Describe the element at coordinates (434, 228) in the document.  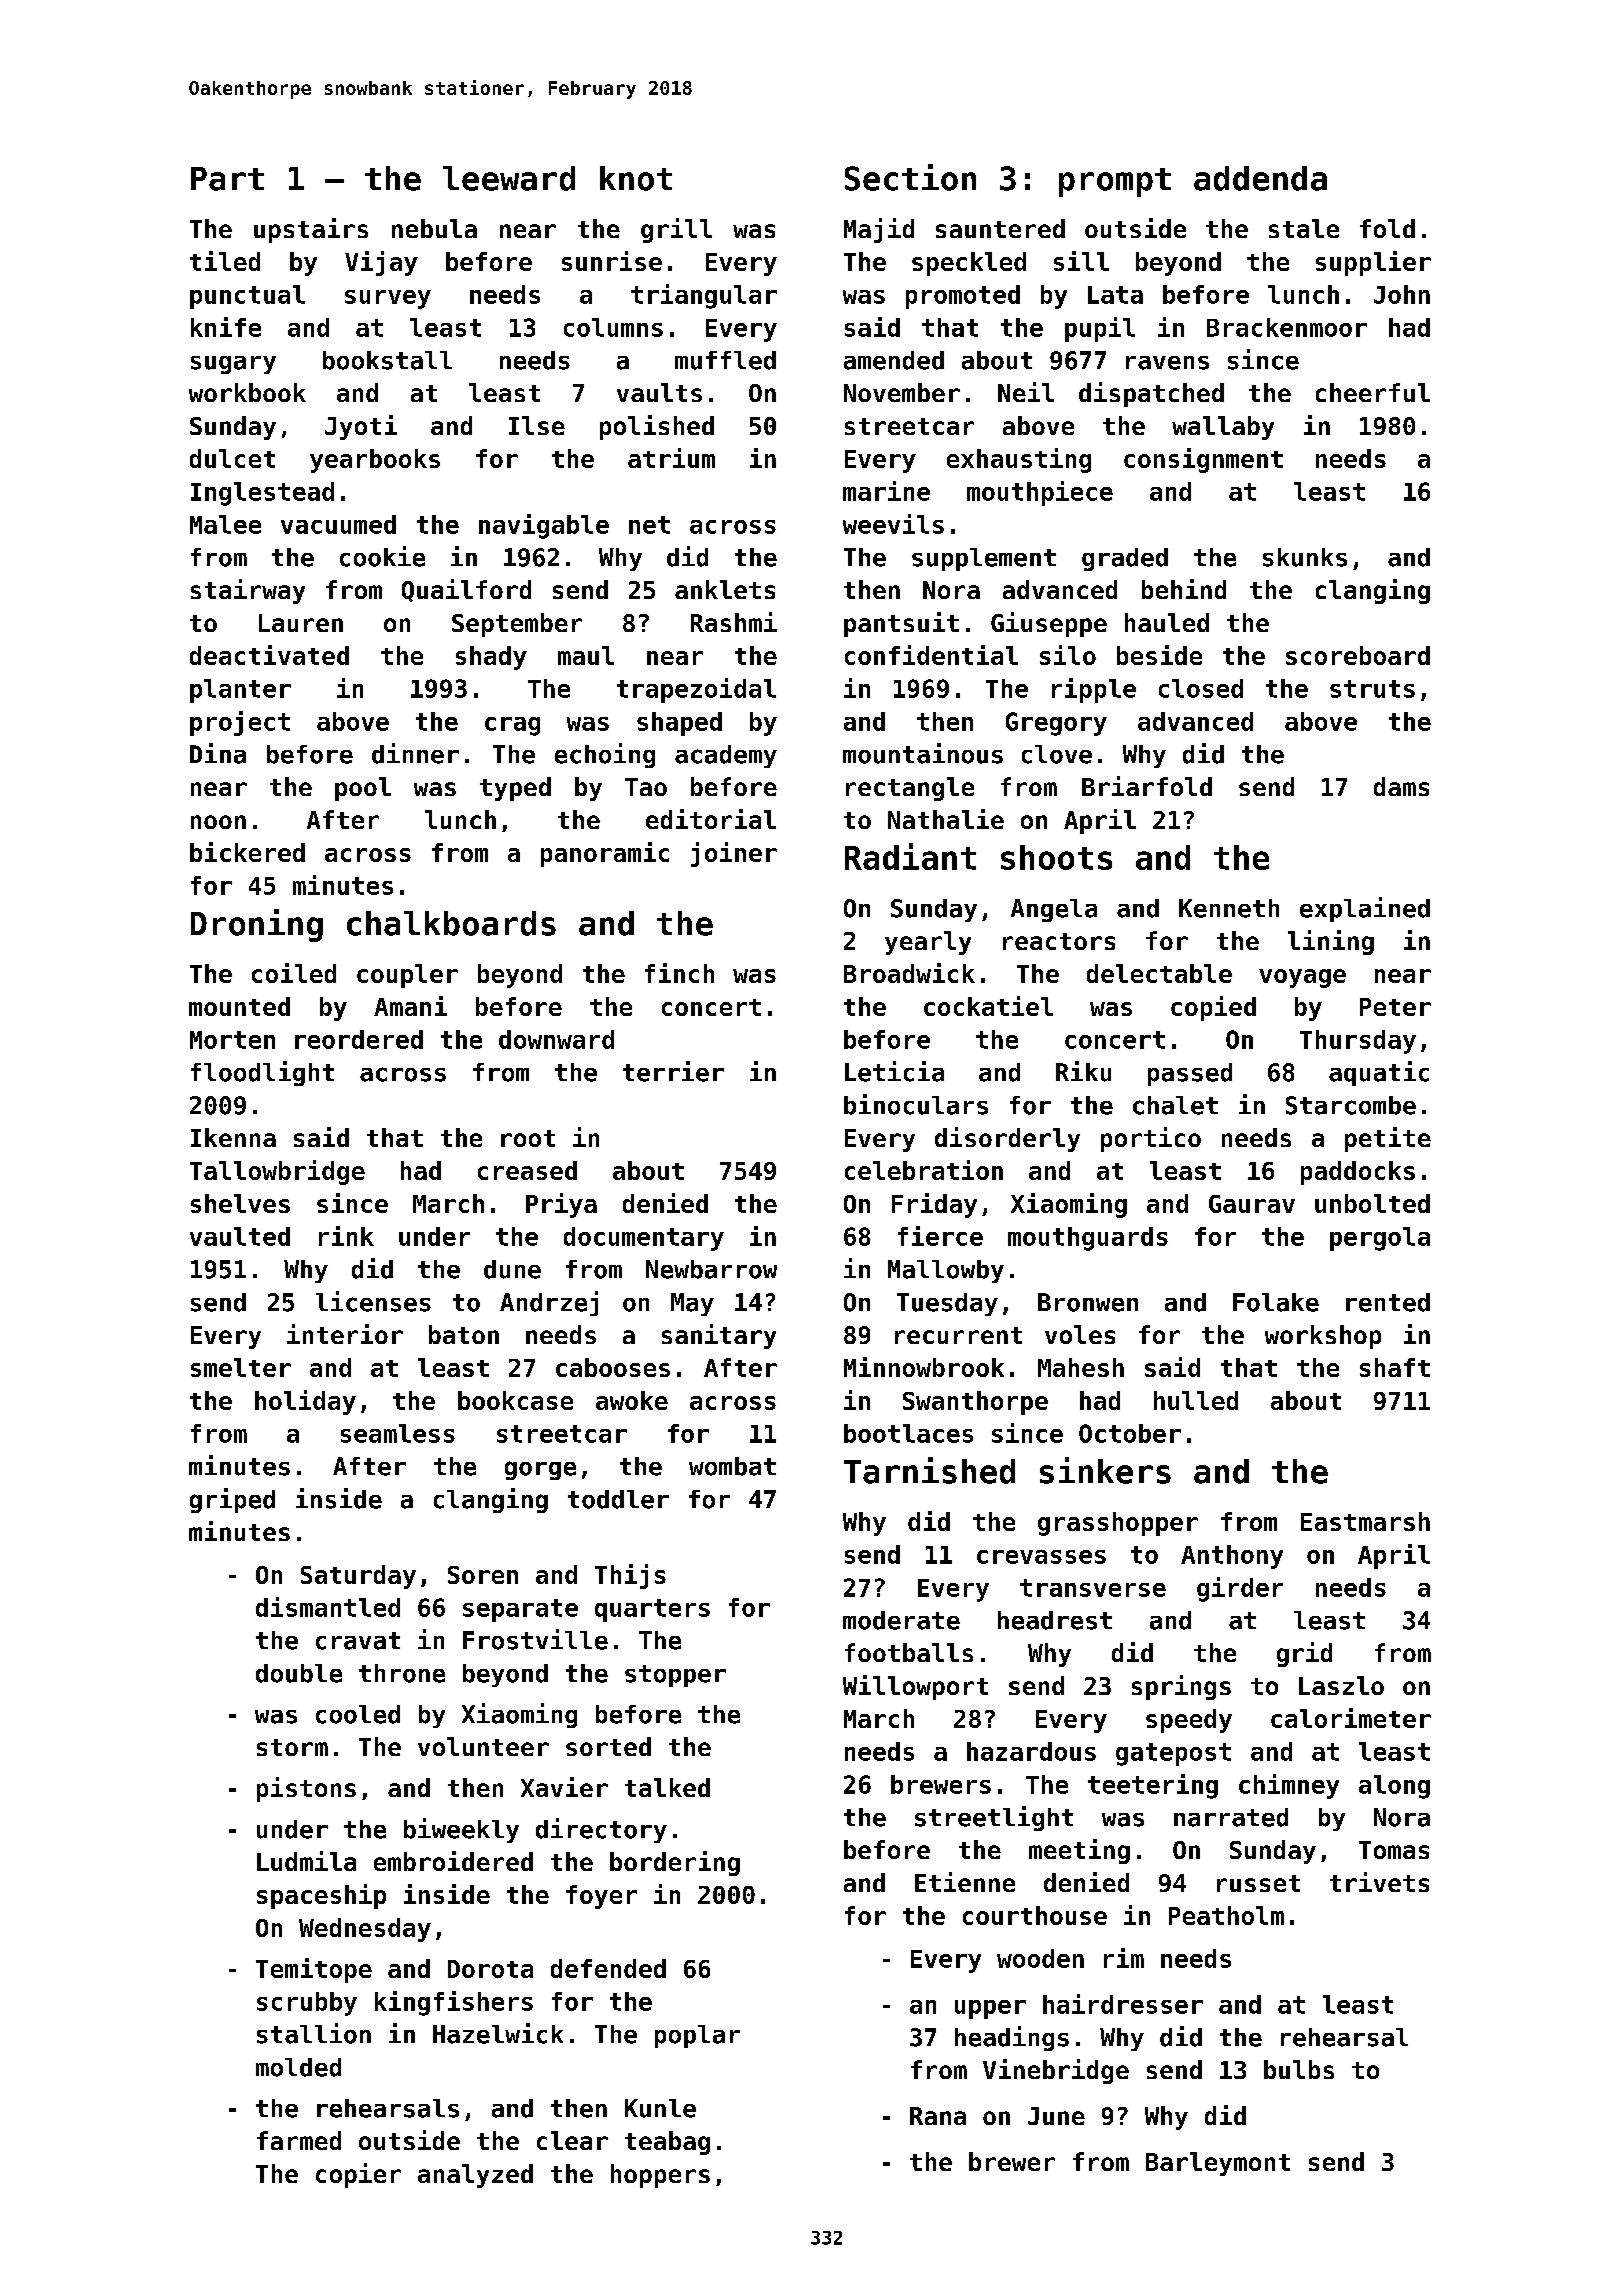
I see `nebula` at that location.
